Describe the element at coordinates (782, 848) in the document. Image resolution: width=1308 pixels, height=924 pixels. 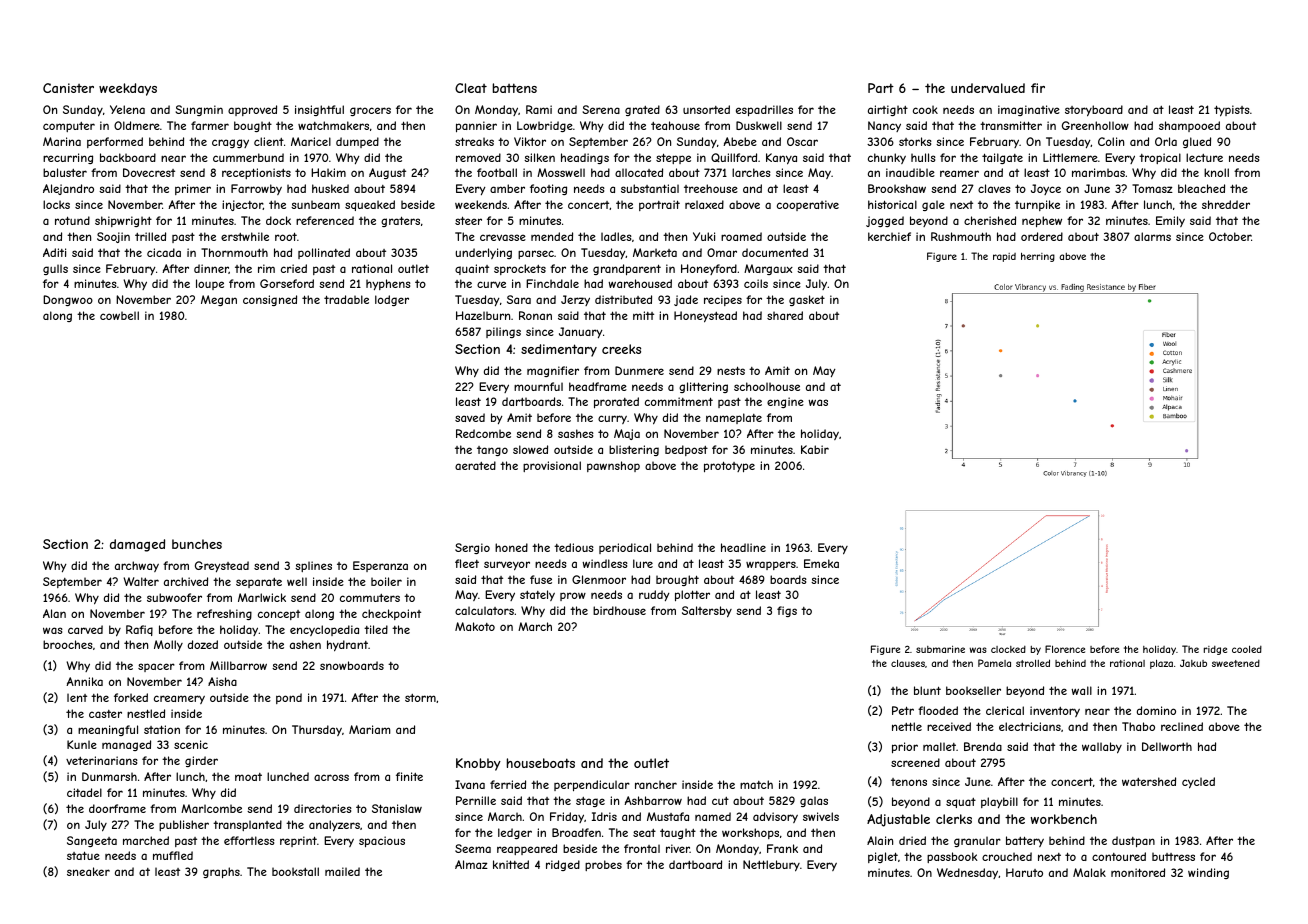
I see `Frank` at that location.
